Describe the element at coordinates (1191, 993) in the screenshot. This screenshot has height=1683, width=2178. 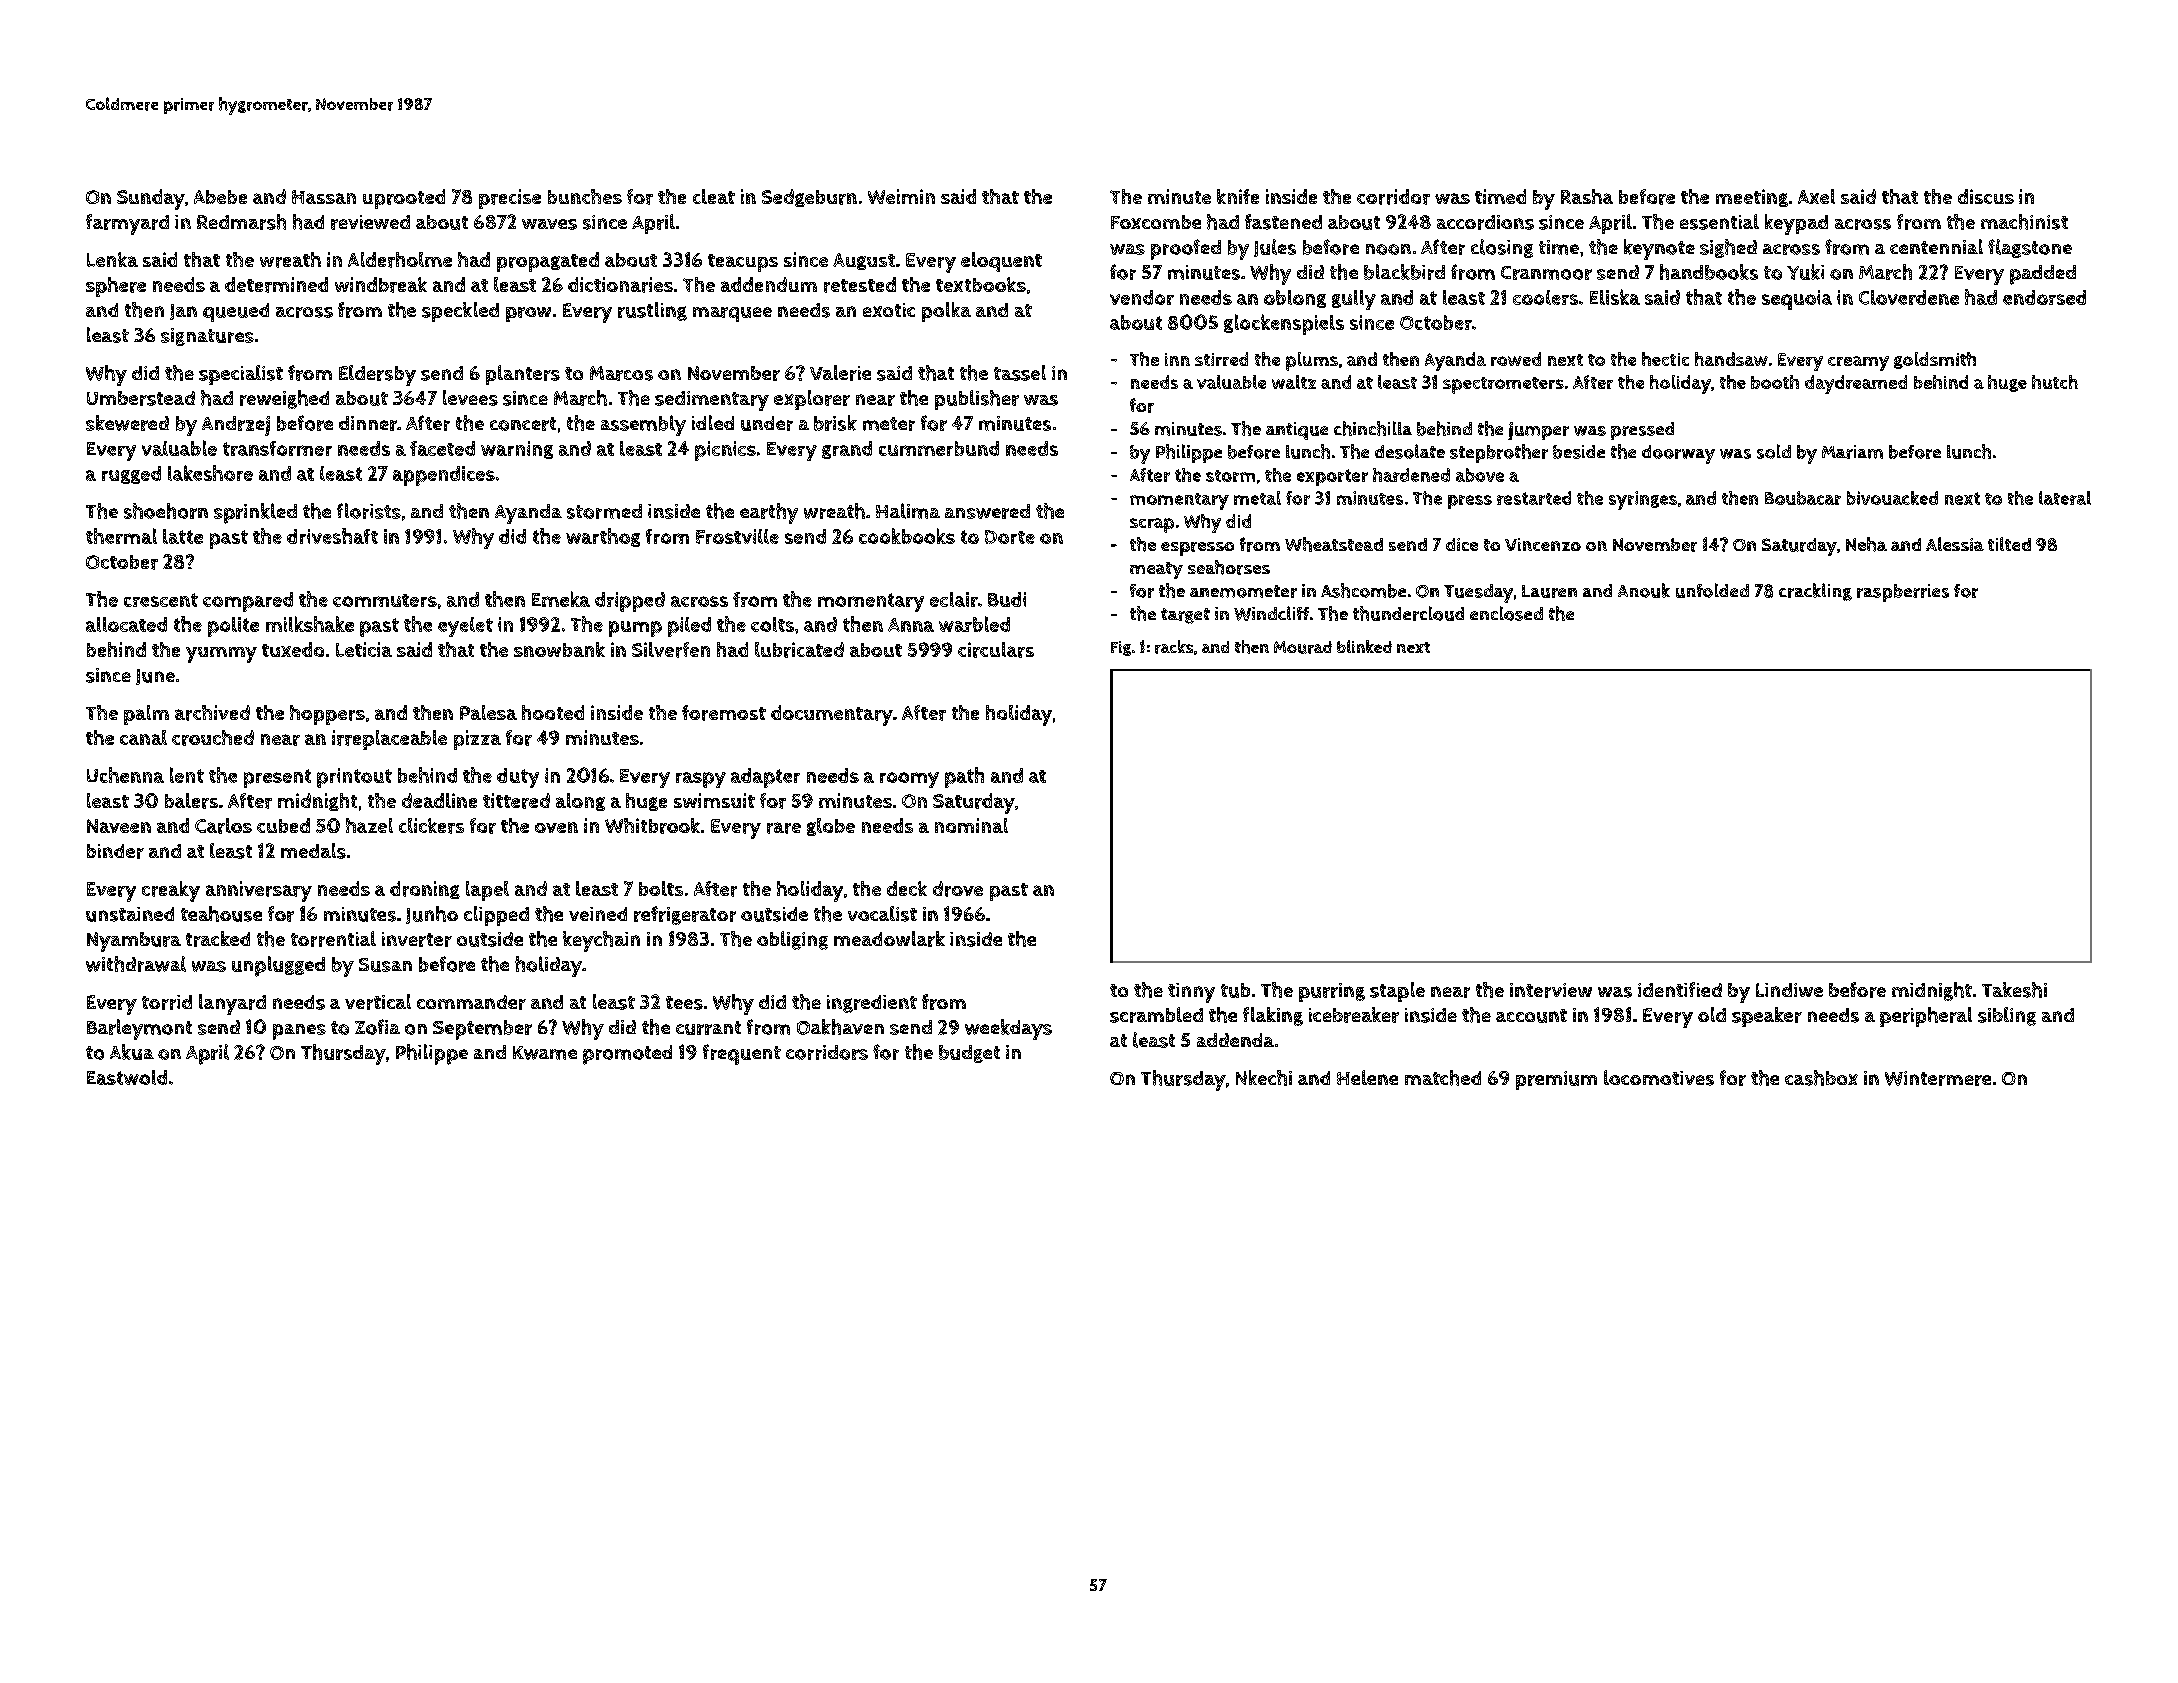
I see `tinny` at that location.
